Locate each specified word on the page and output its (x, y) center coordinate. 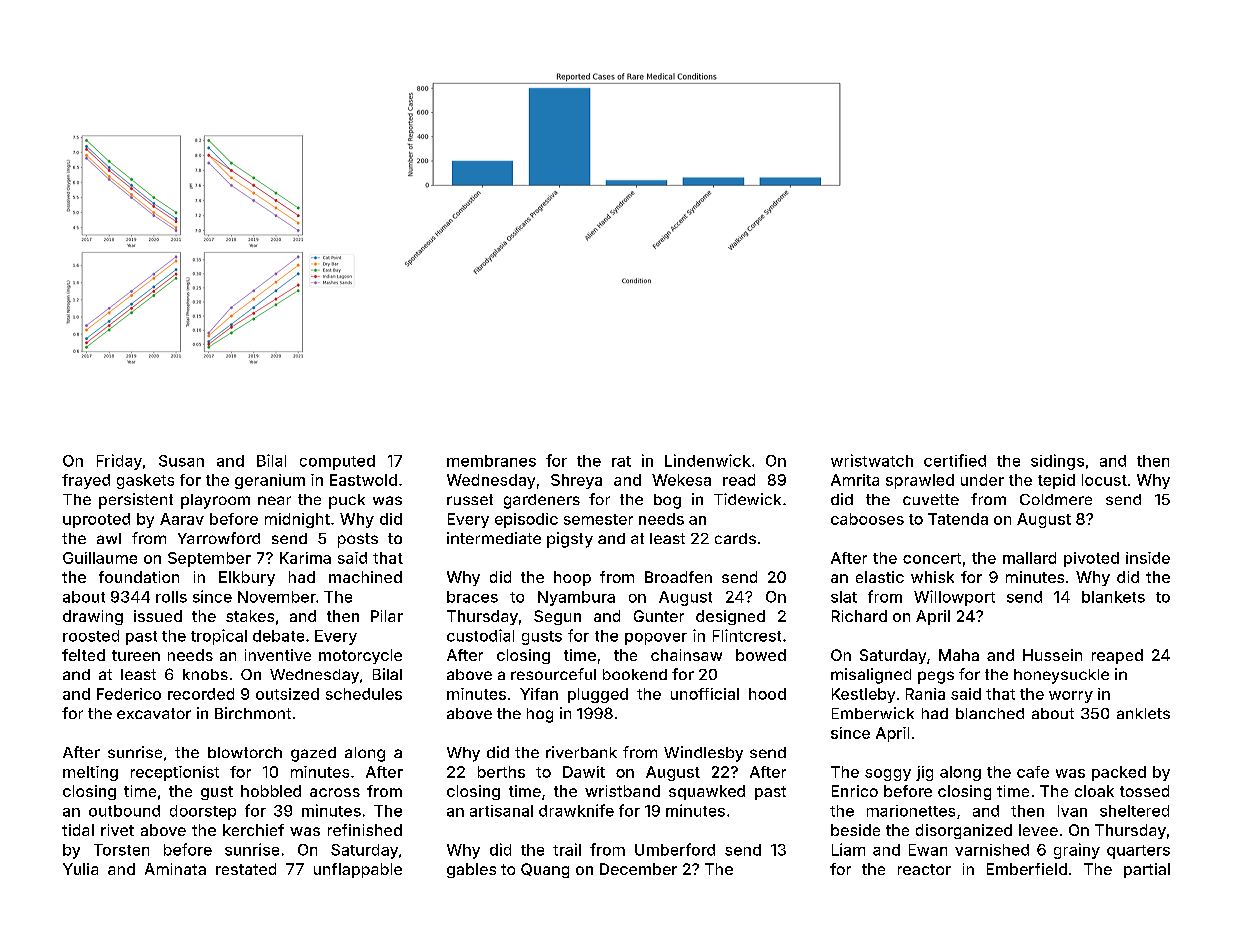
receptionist (175, 773)
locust (1104, 480)
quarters (1138, 852)
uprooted (96, 520)
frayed (86, 481)
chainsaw (686, 655)
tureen (136, 655)
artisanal (501, 811)
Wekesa (681, 480)
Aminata (175, 869)
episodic (526, 520)
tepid (1056, 481)
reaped (1117, 656)
